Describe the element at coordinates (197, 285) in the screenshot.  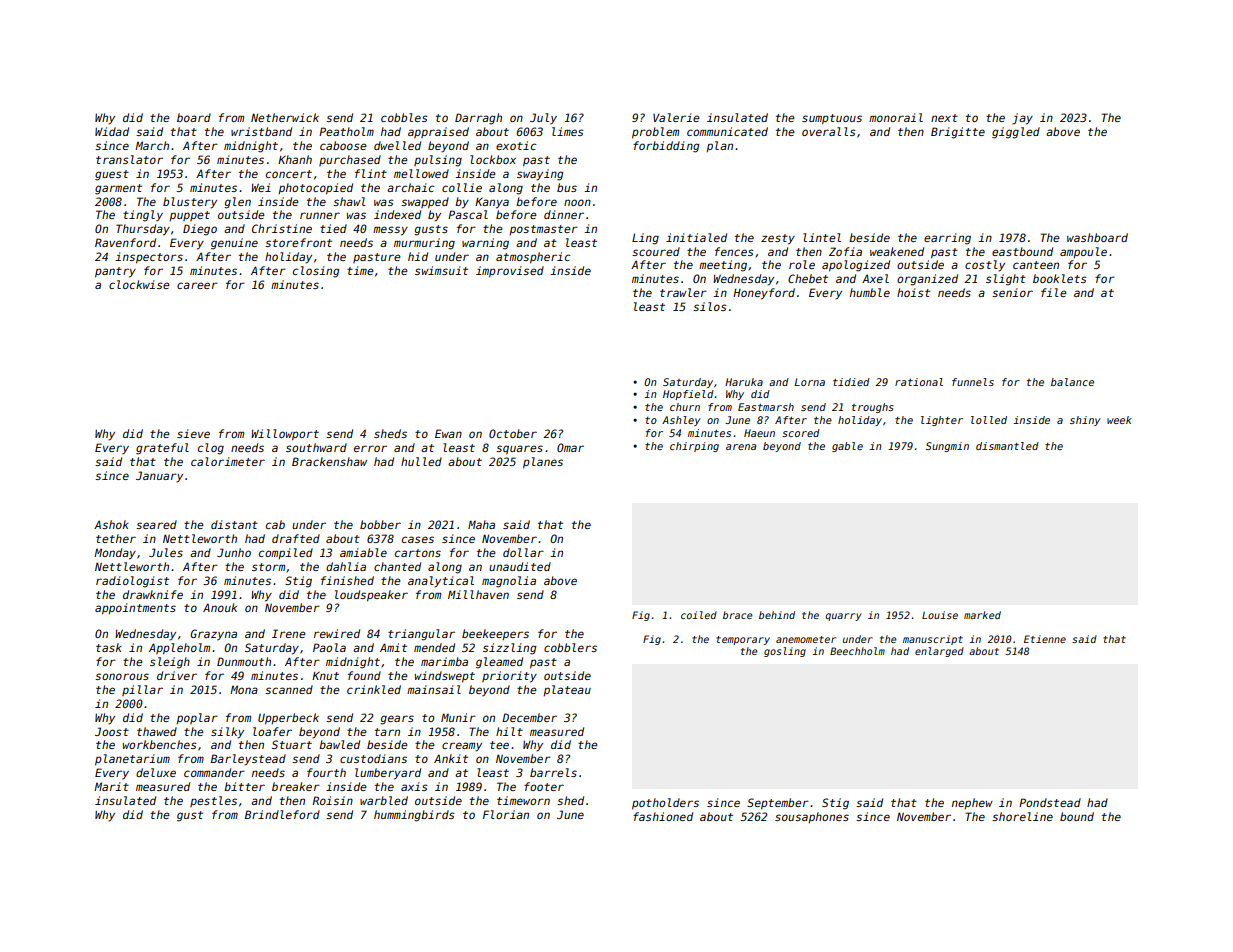
I see `career` at that location.
